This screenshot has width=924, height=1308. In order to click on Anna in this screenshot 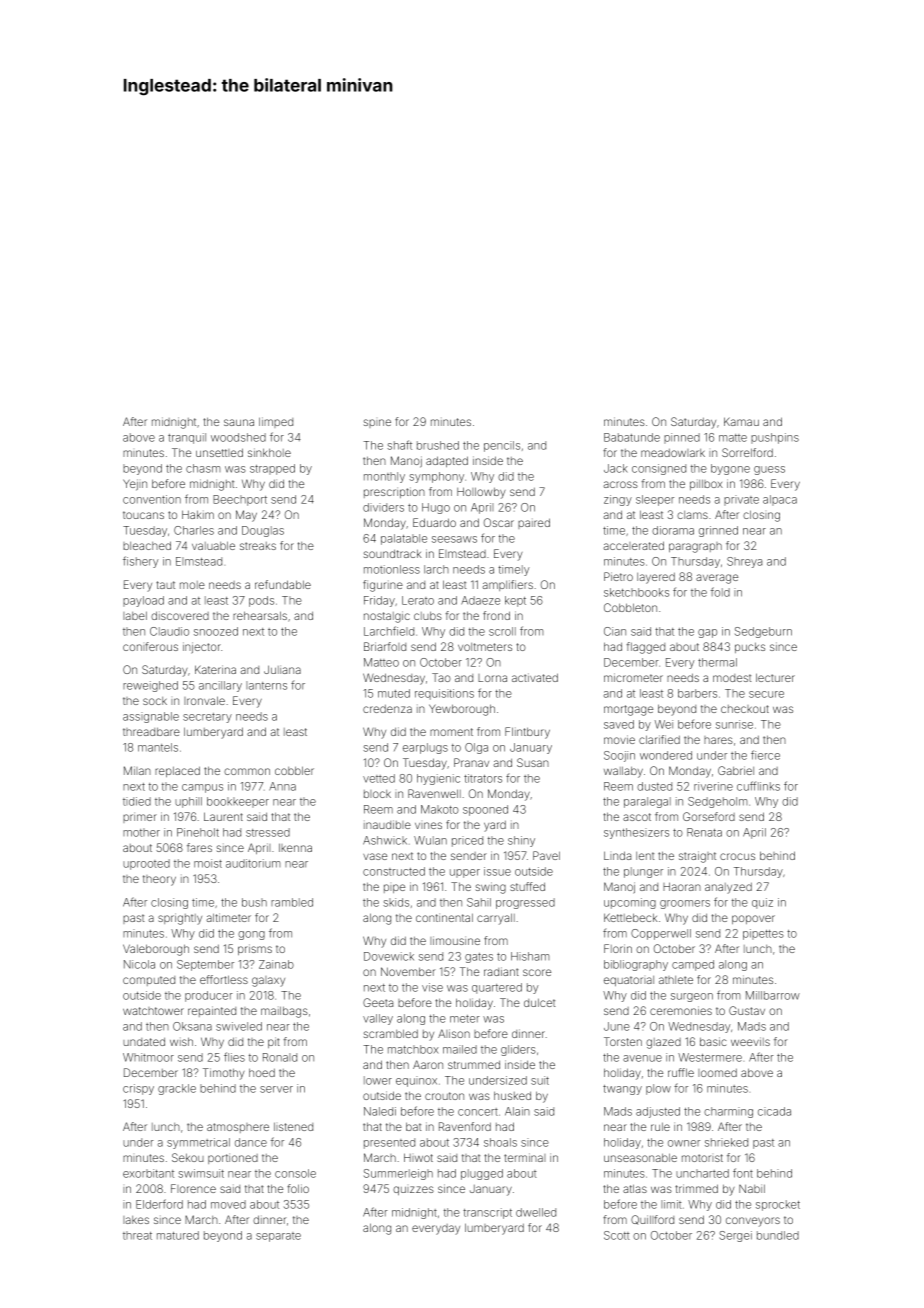, I will do `click(282, 786)`.
